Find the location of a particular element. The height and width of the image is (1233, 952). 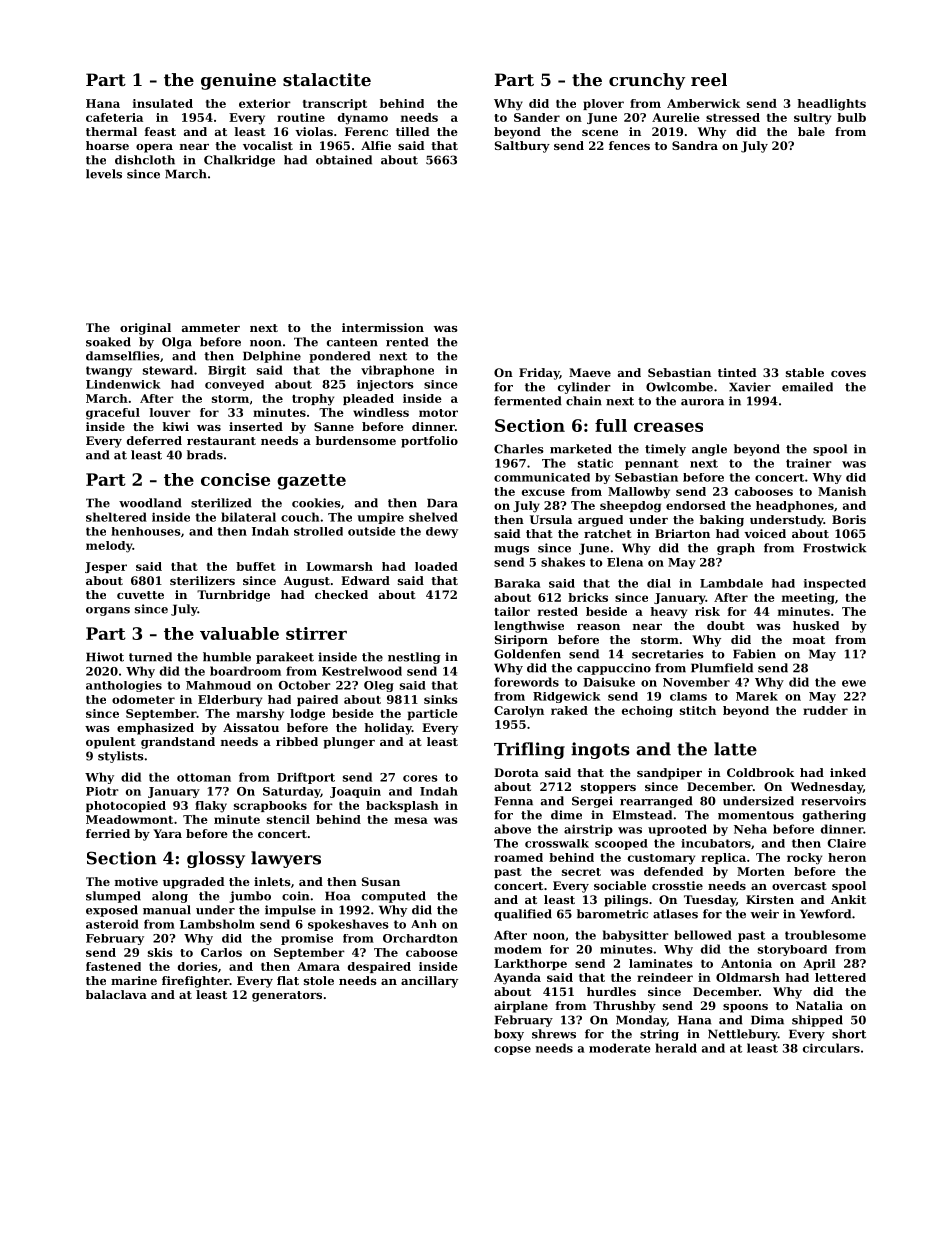

reel is located at coordinates (709, 79).
